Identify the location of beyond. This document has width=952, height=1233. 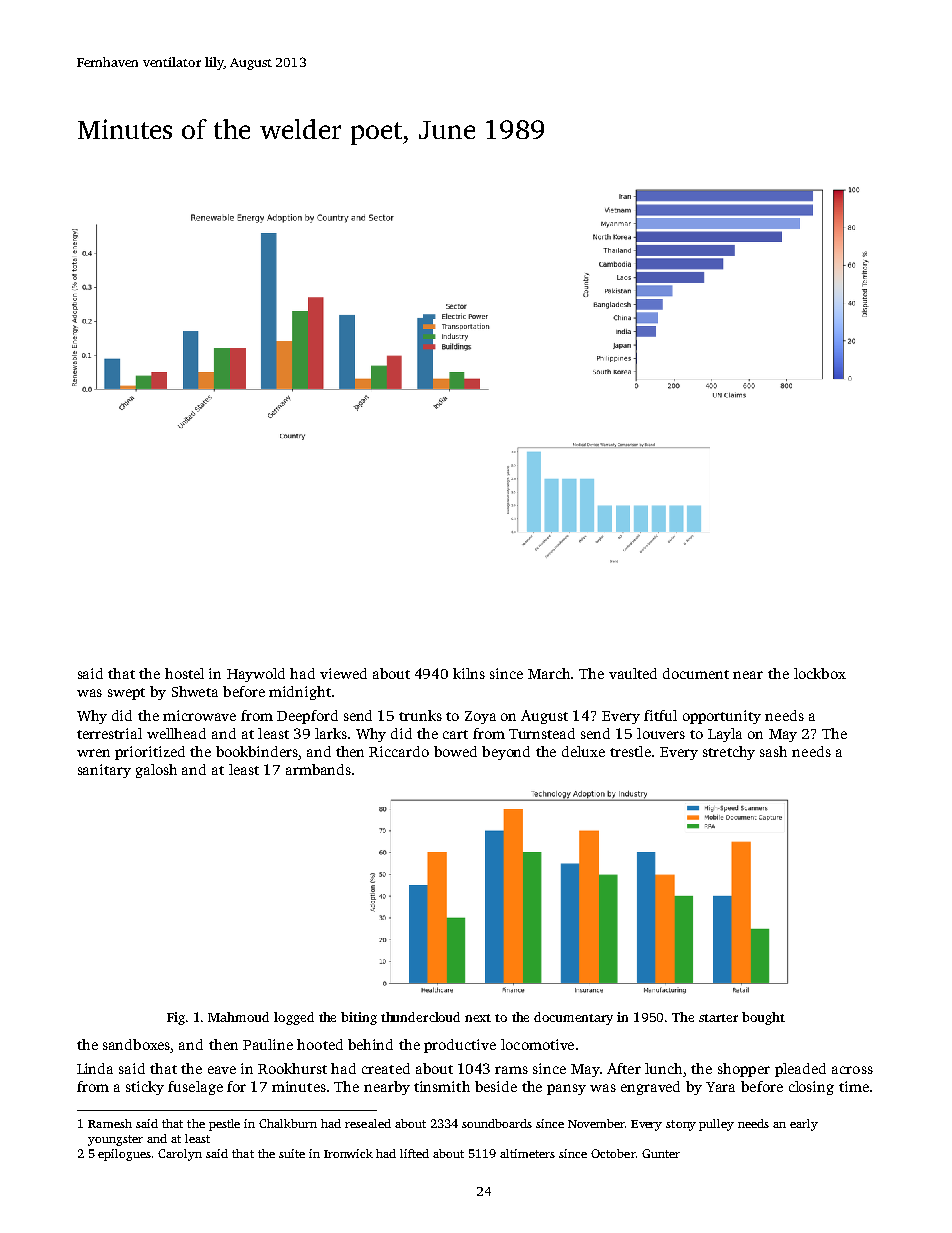
(506, 753).
